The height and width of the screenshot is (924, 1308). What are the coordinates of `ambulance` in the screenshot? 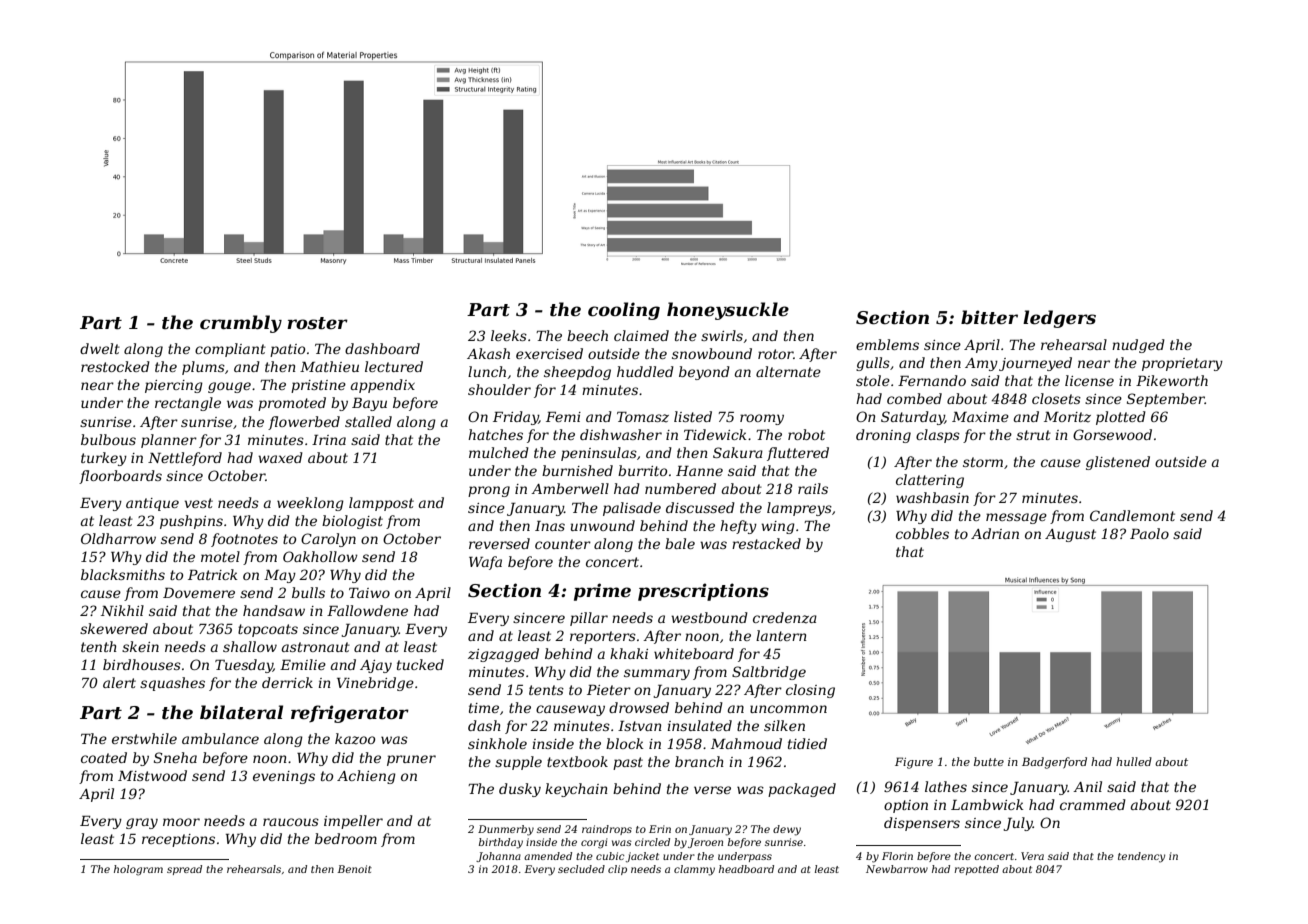 It's located at (220, 738).
